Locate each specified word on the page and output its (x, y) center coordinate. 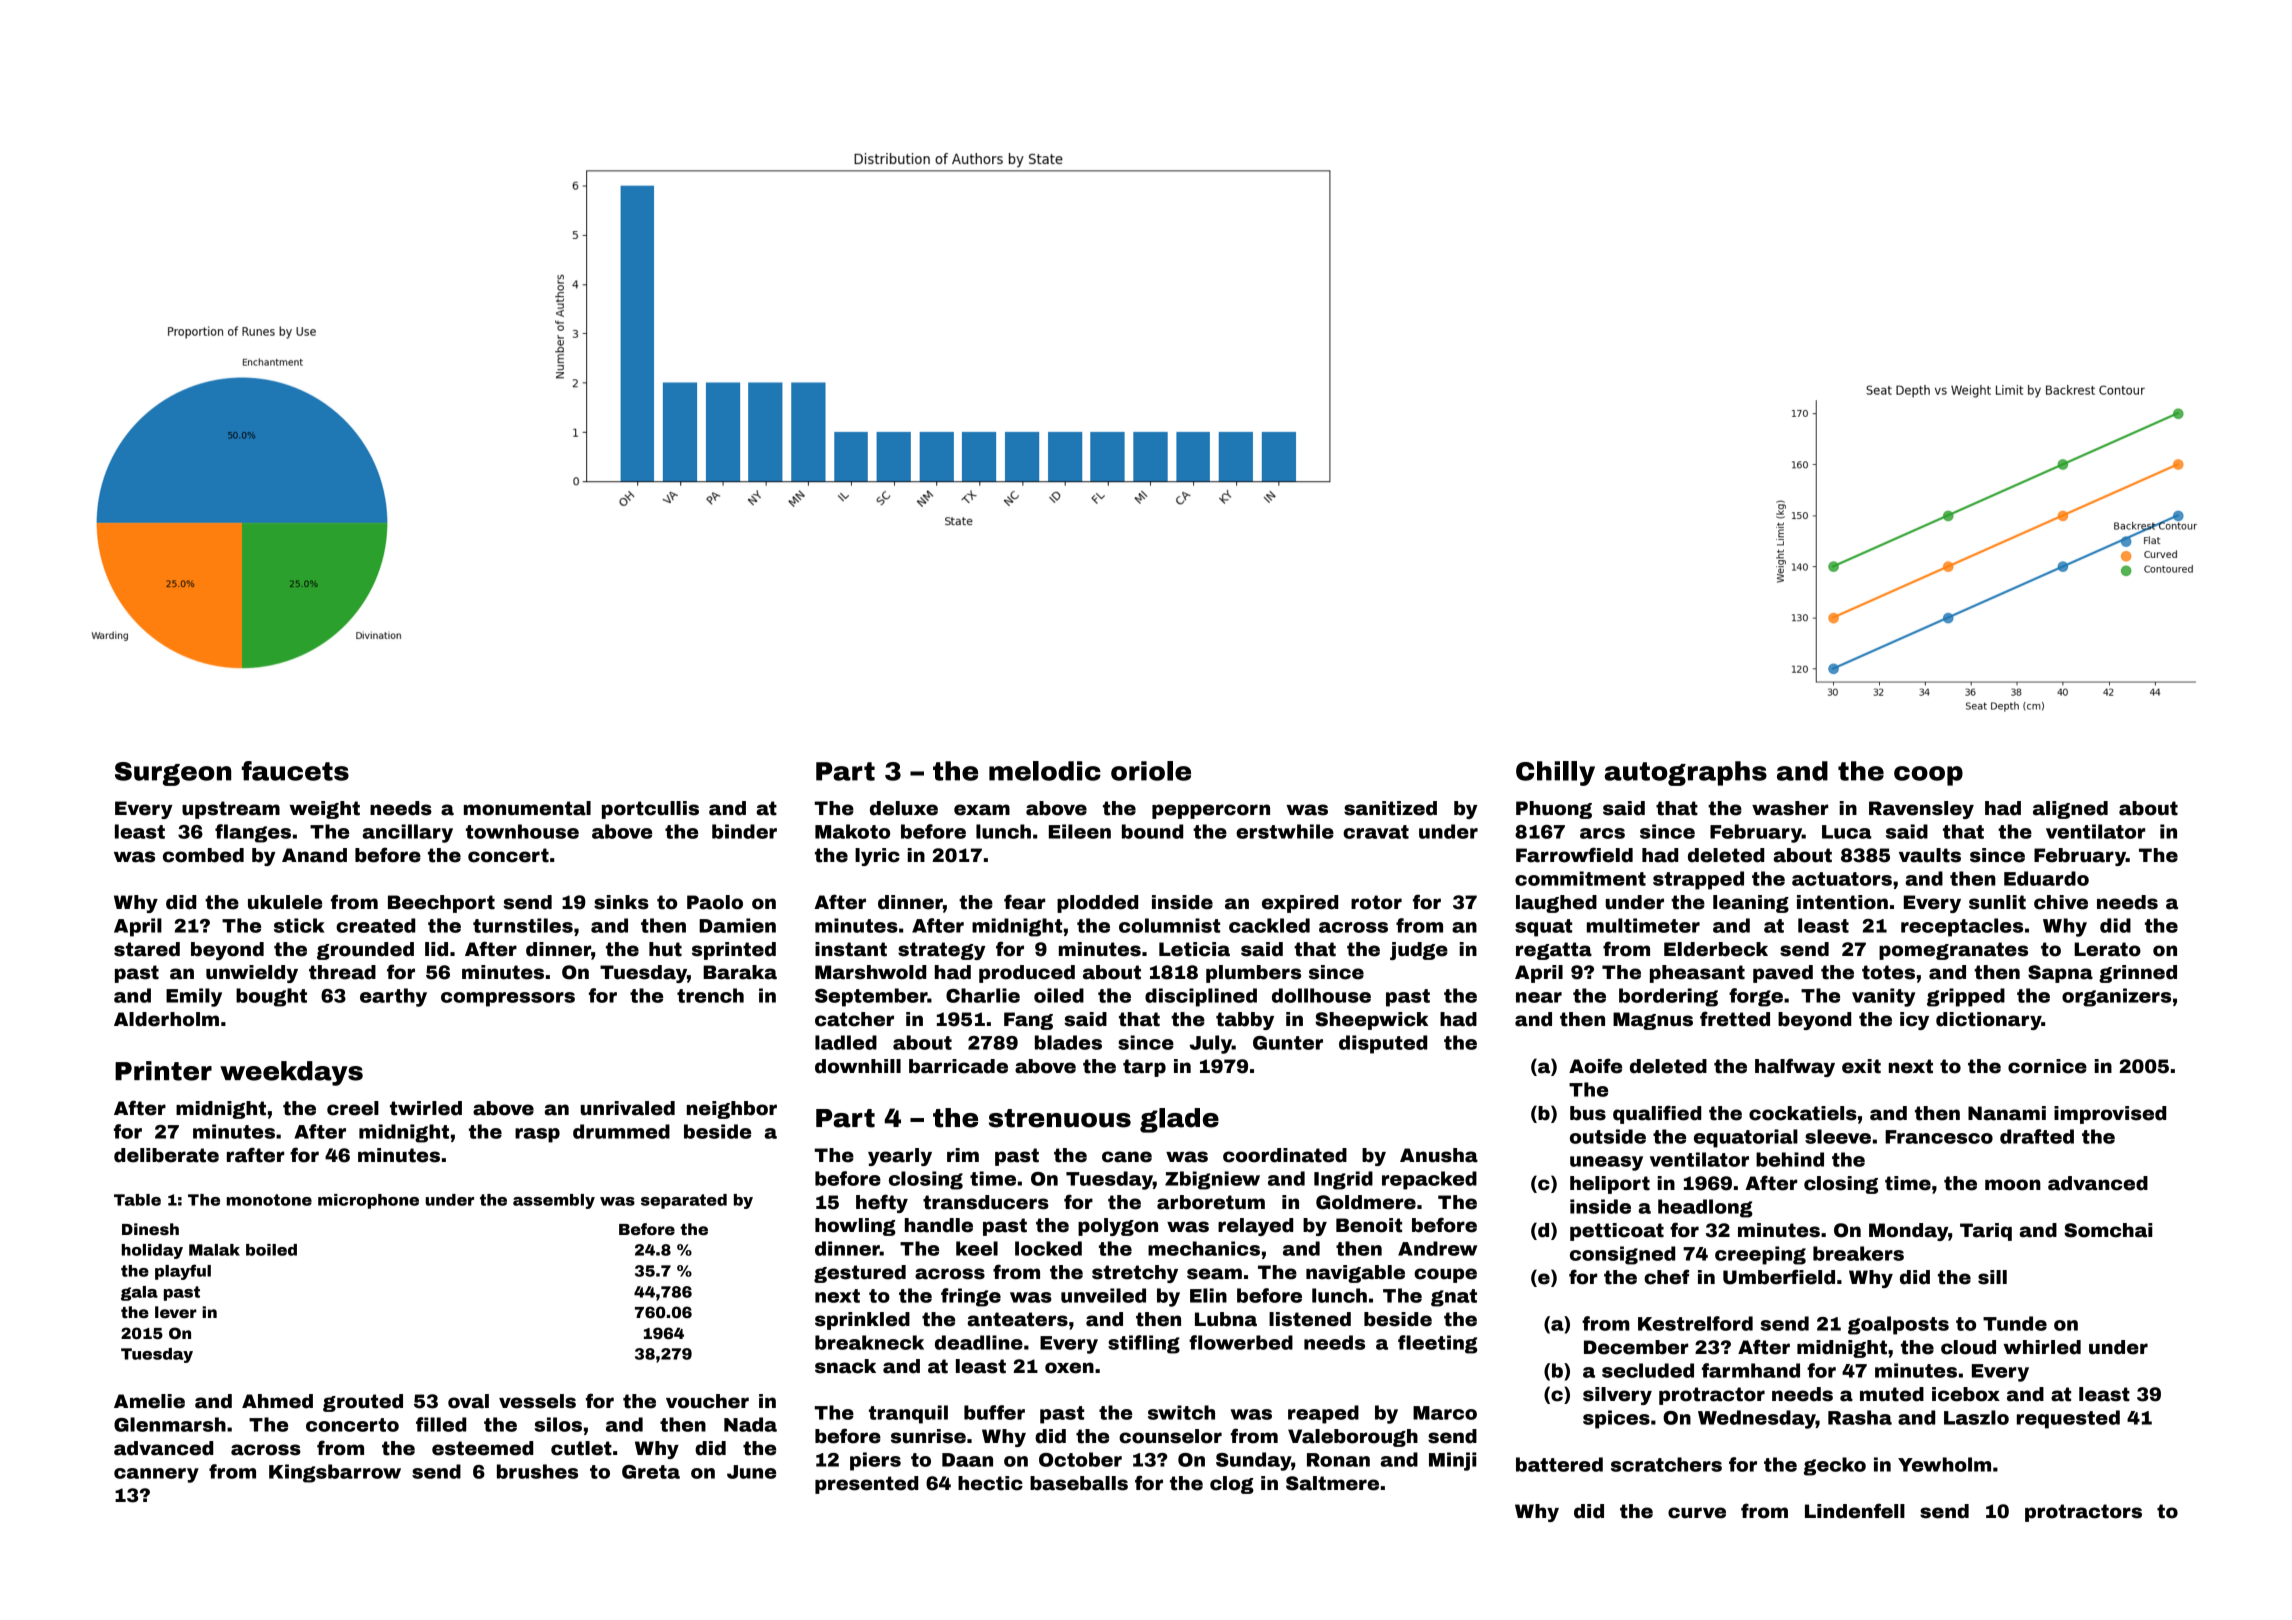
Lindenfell (1855, 1511)
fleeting (1438, 1344)
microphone (368, 1201)
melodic (1045, 771)
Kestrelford (1695, 1323)
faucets (295, 771)
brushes (537, 1471)
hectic (990, 1483)
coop (1928, 776)
